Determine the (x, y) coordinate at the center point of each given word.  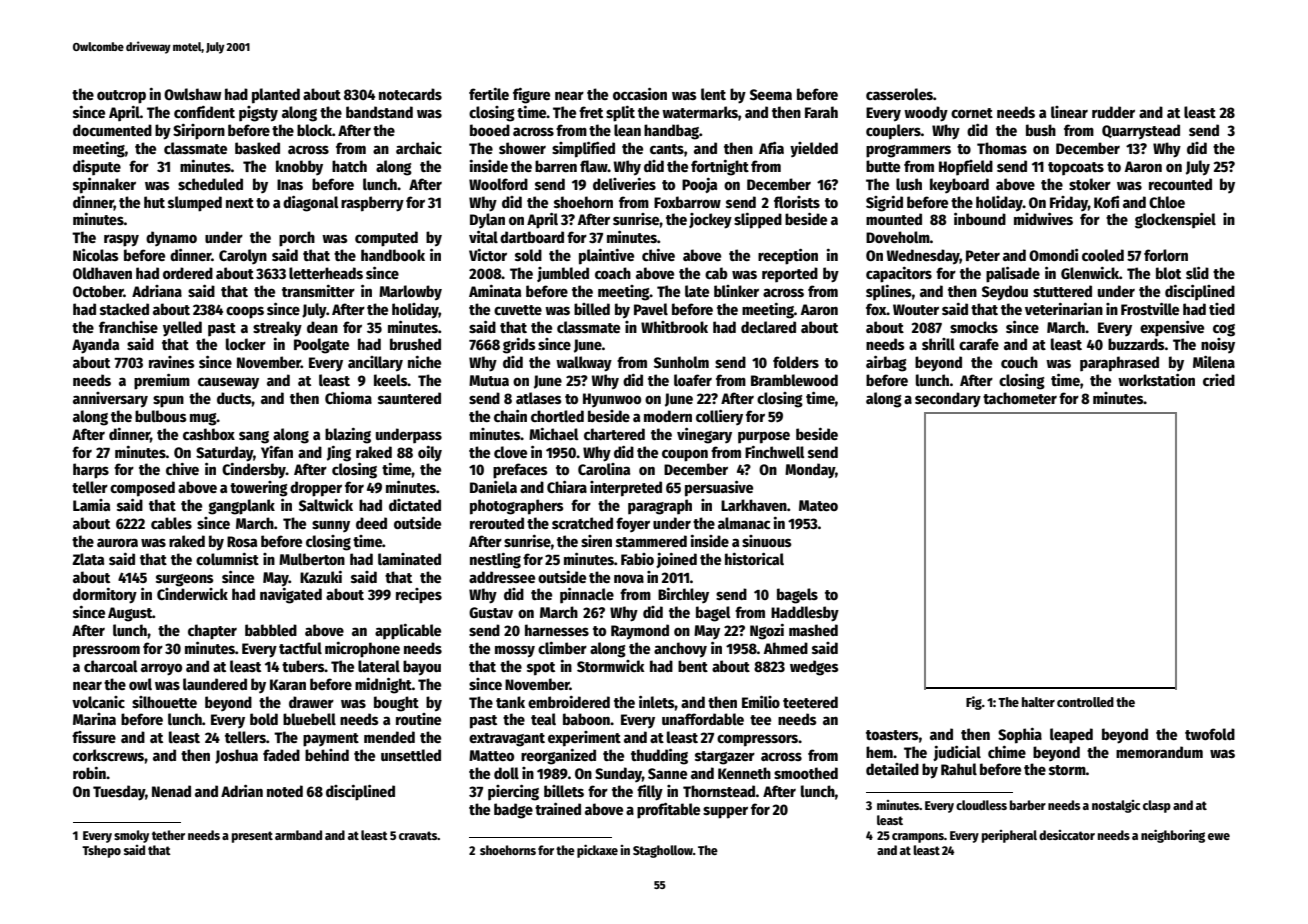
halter (1038, 702)
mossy (515, 651)
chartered (614, 434)
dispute (97, 167)
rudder (1113, 112)
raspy (121, 240)
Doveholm (898, 237)
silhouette (164, 702)
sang (254, 437)
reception (788, 257)
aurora (117, 542)
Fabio (637, 559)
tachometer (1020, 398)
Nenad (171, 791)
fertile (489, 94)
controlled (1085, 702)
